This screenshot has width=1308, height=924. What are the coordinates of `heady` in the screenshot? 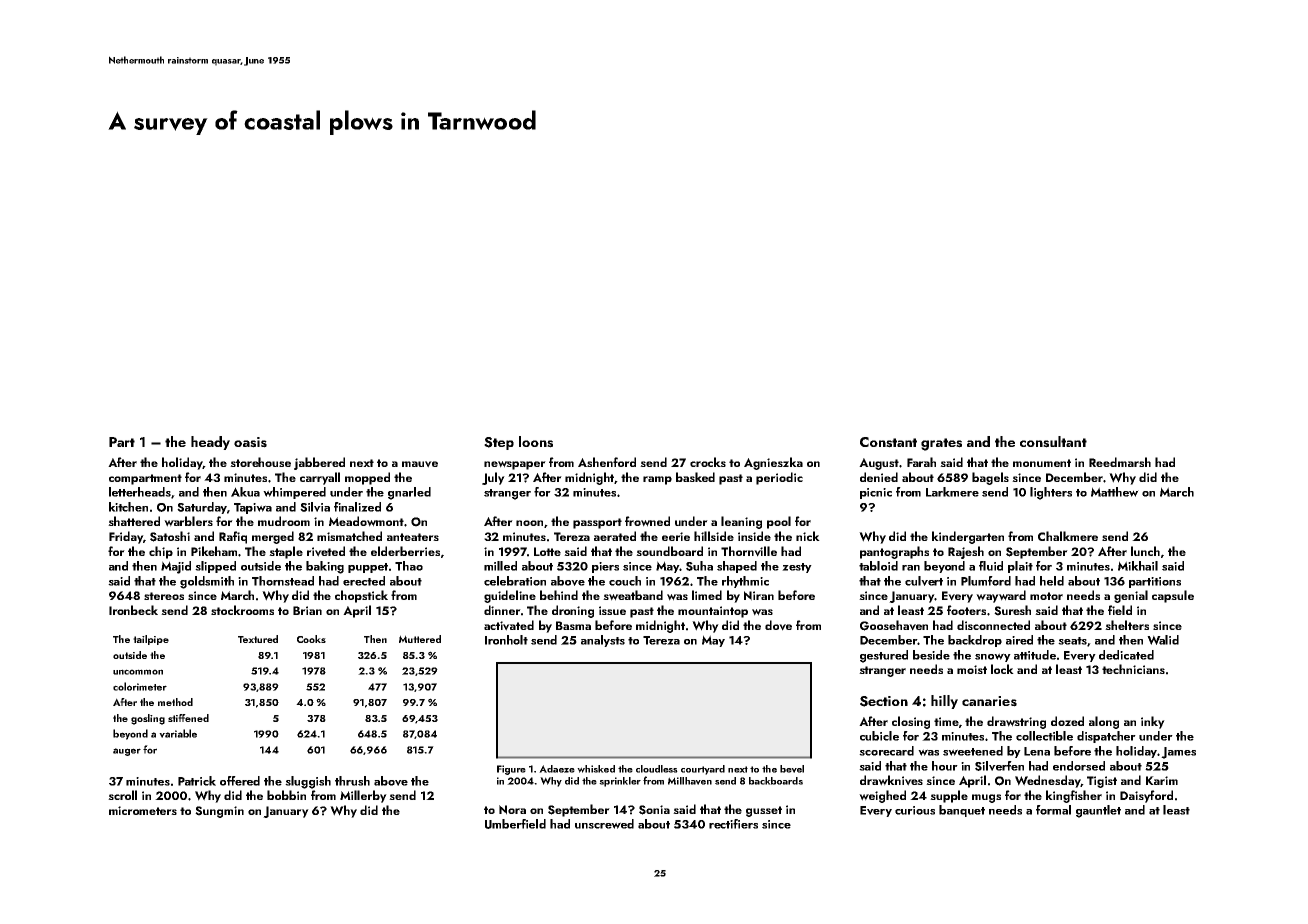 It's located at (210, 443).
